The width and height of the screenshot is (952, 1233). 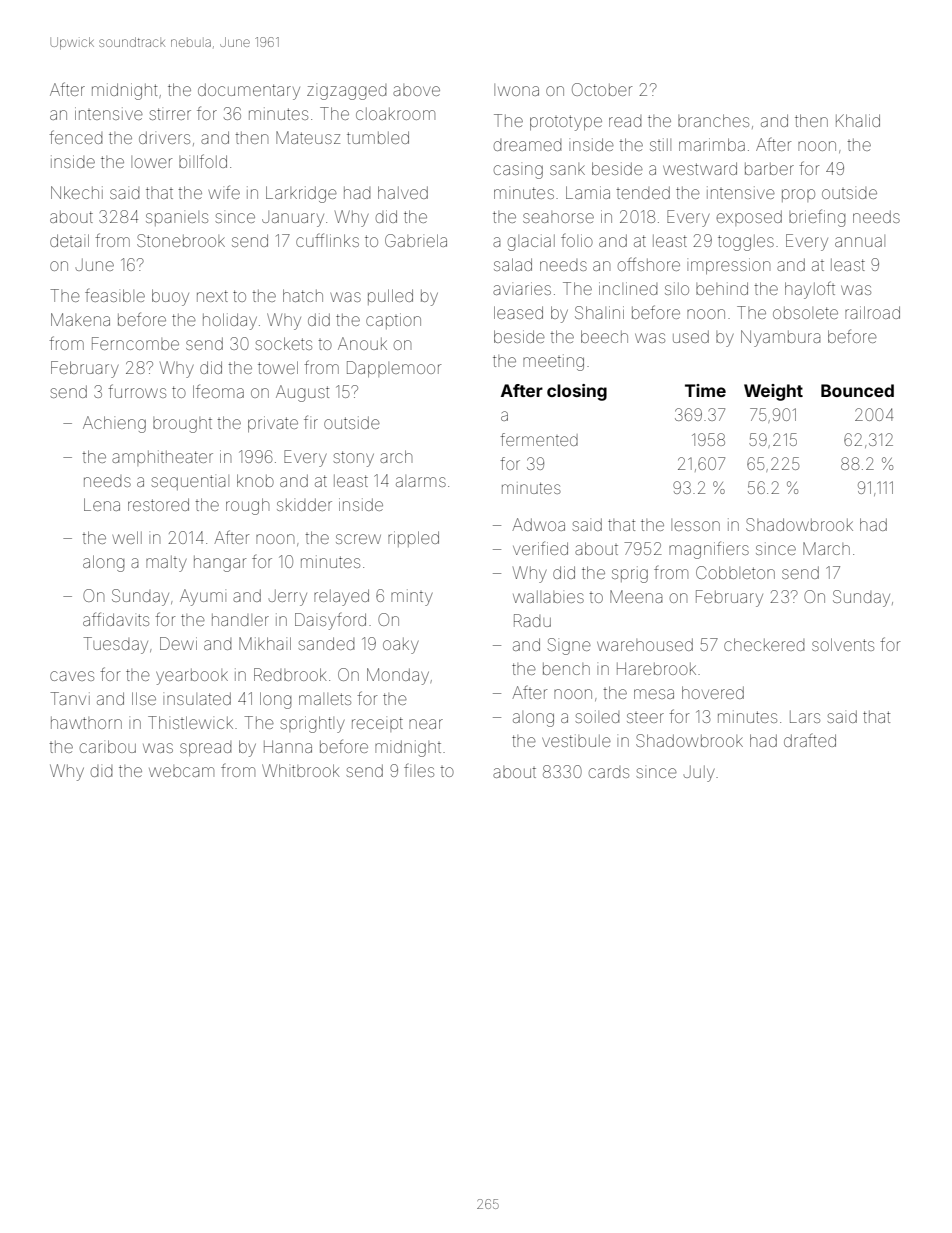 I want to click on Khalid, so click(x=858, y=120).
